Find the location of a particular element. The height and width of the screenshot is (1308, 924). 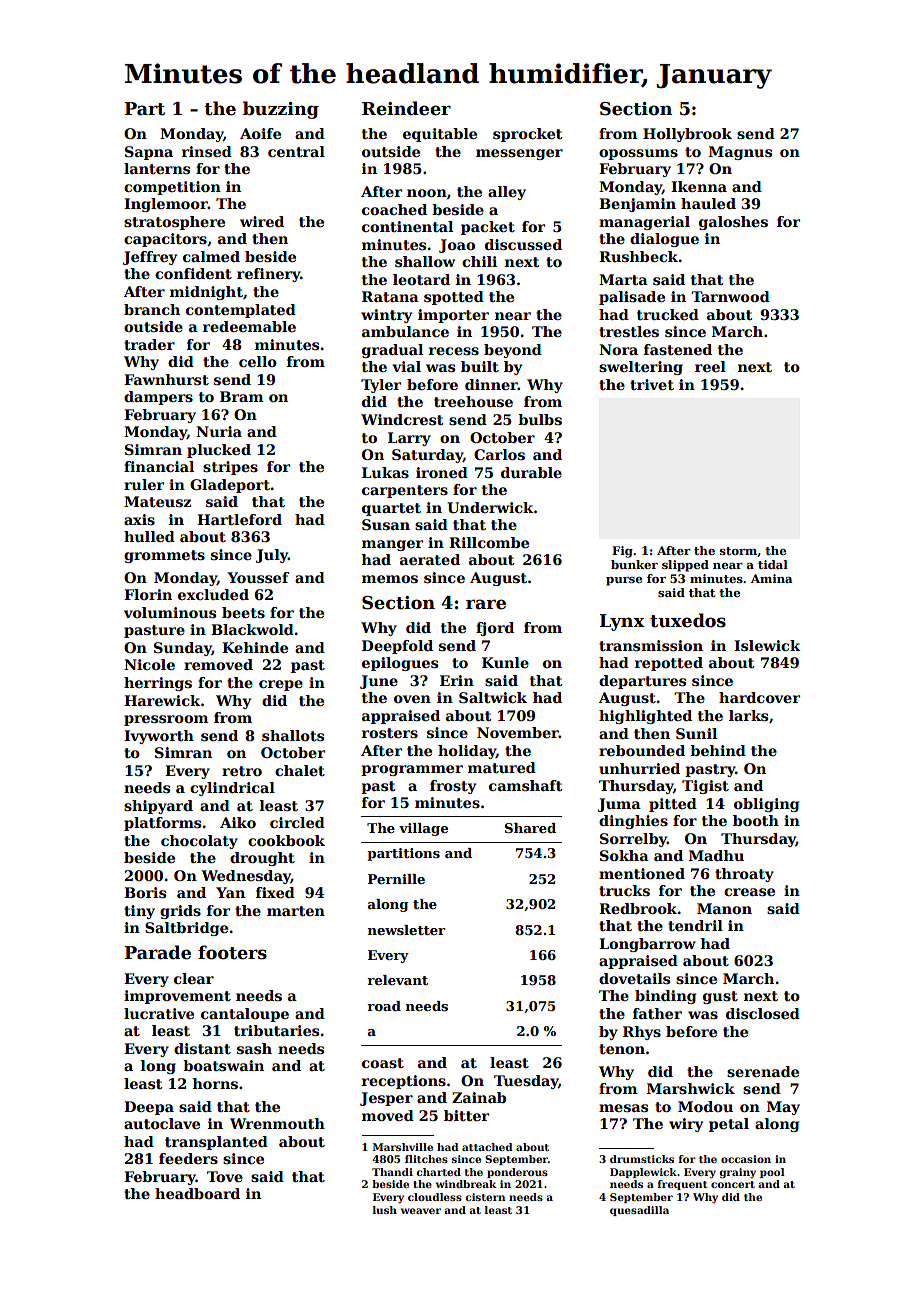

headboard is located at coordinates (197, 1193).
